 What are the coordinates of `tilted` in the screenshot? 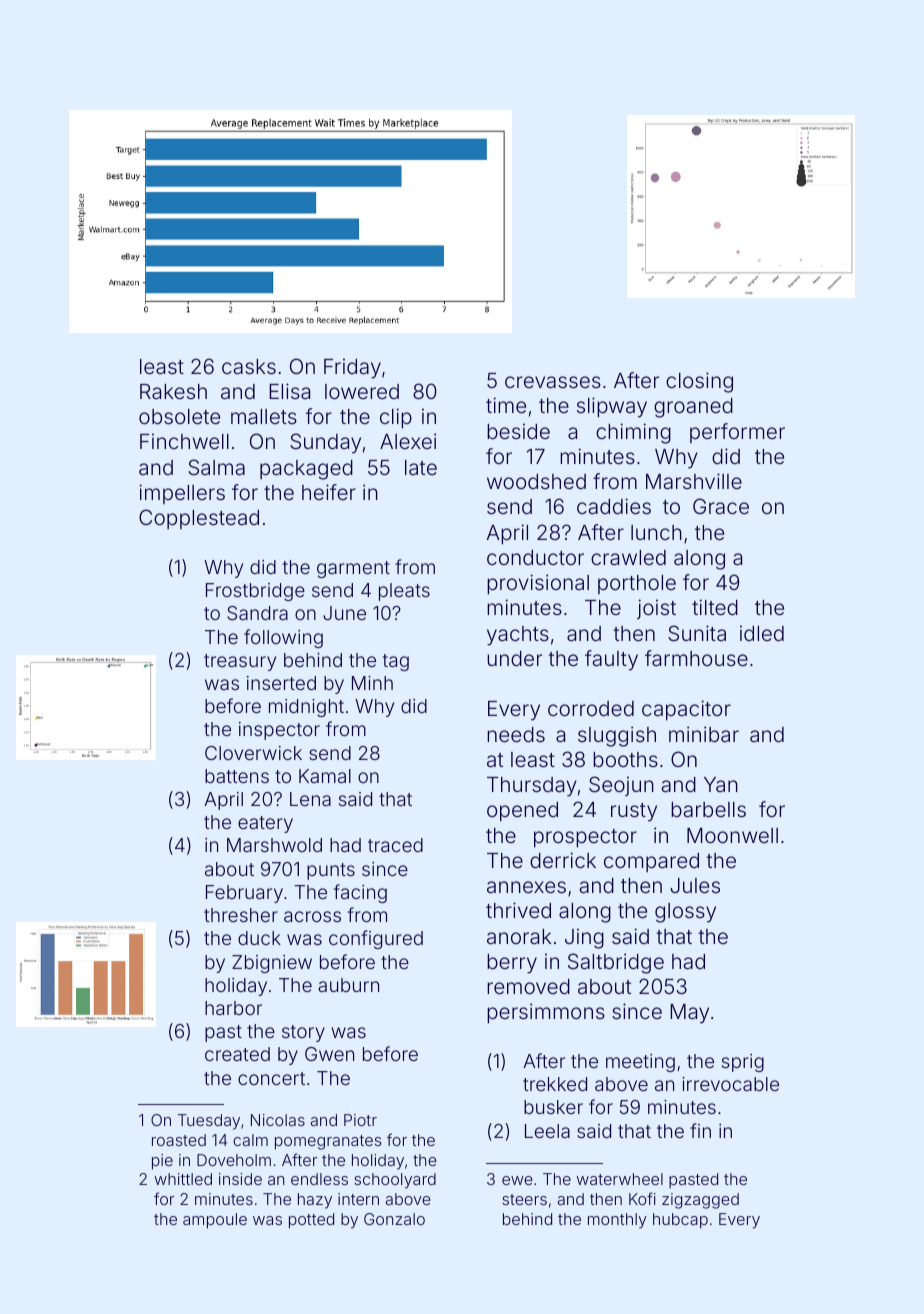 It's located at (715, 607).
